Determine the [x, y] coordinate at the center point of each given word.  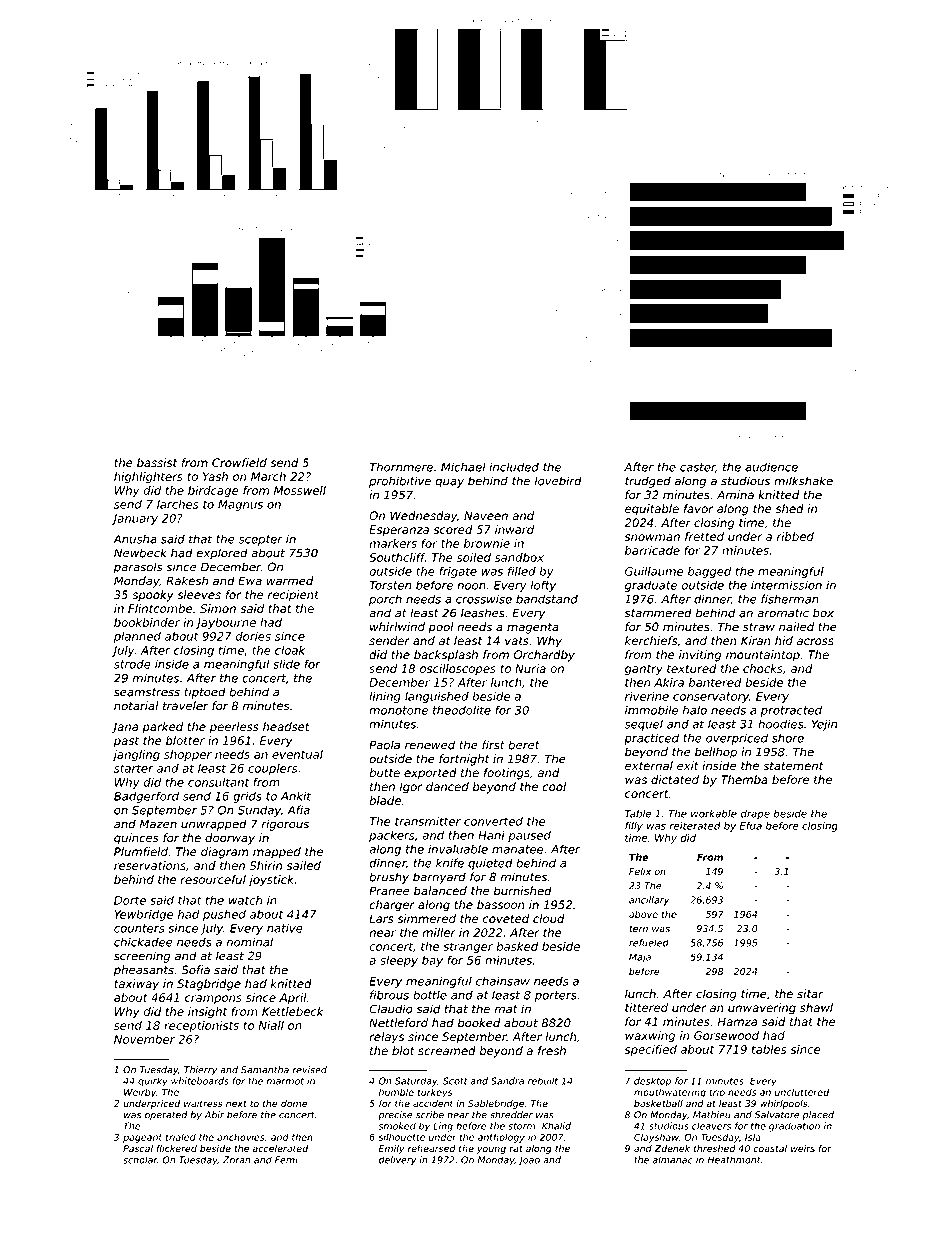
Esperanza [399, 530]
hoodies [781, 724]
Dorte [130, 900]
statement [793, 766]
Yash [215, 476]
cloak [290, 650]
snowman [652, 537]
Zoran [237, 1160]
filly [634, 826]
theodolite [462, 710]
